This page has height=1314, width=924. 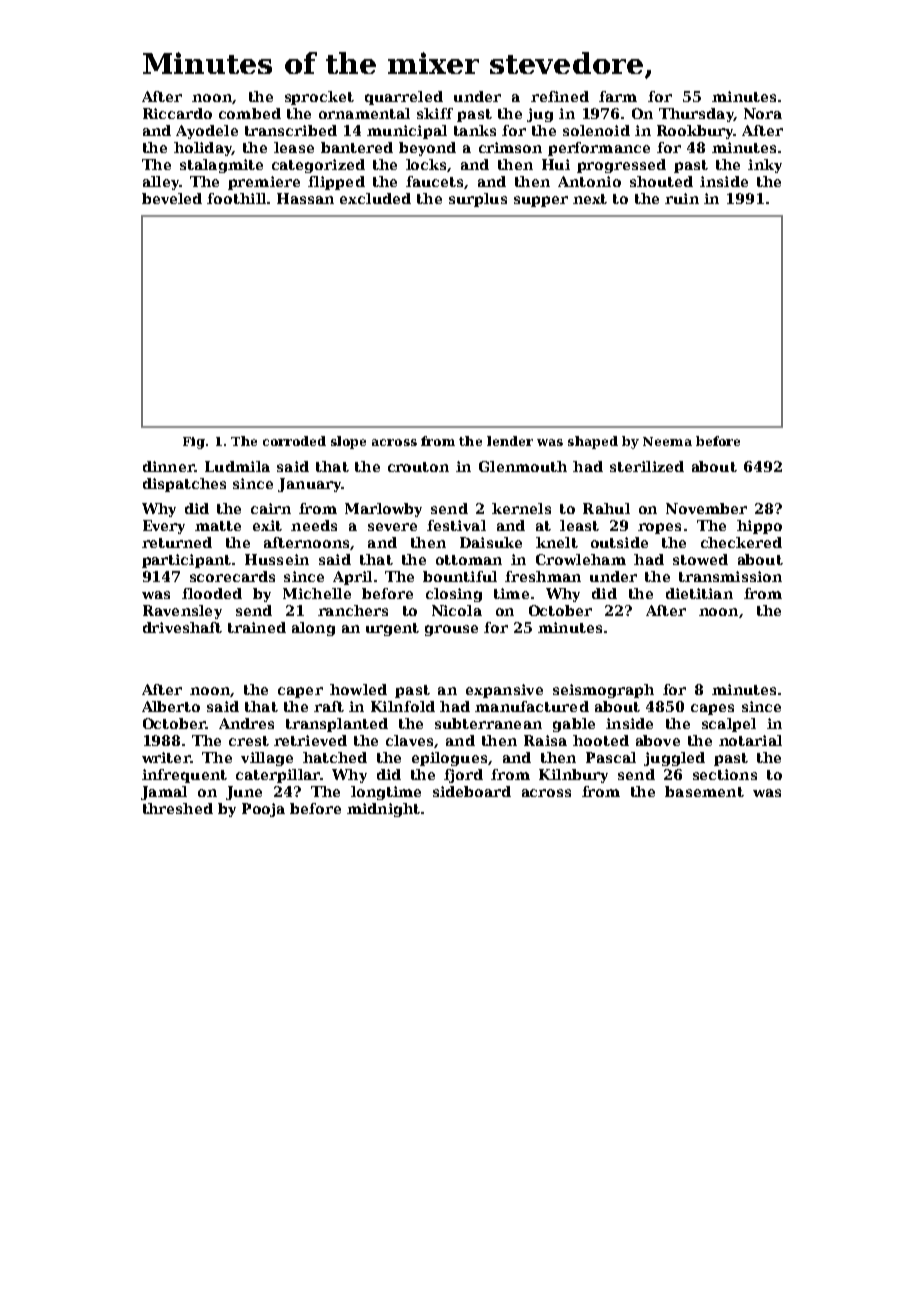 I want to click on grouse, so click(x=451, y=630).
